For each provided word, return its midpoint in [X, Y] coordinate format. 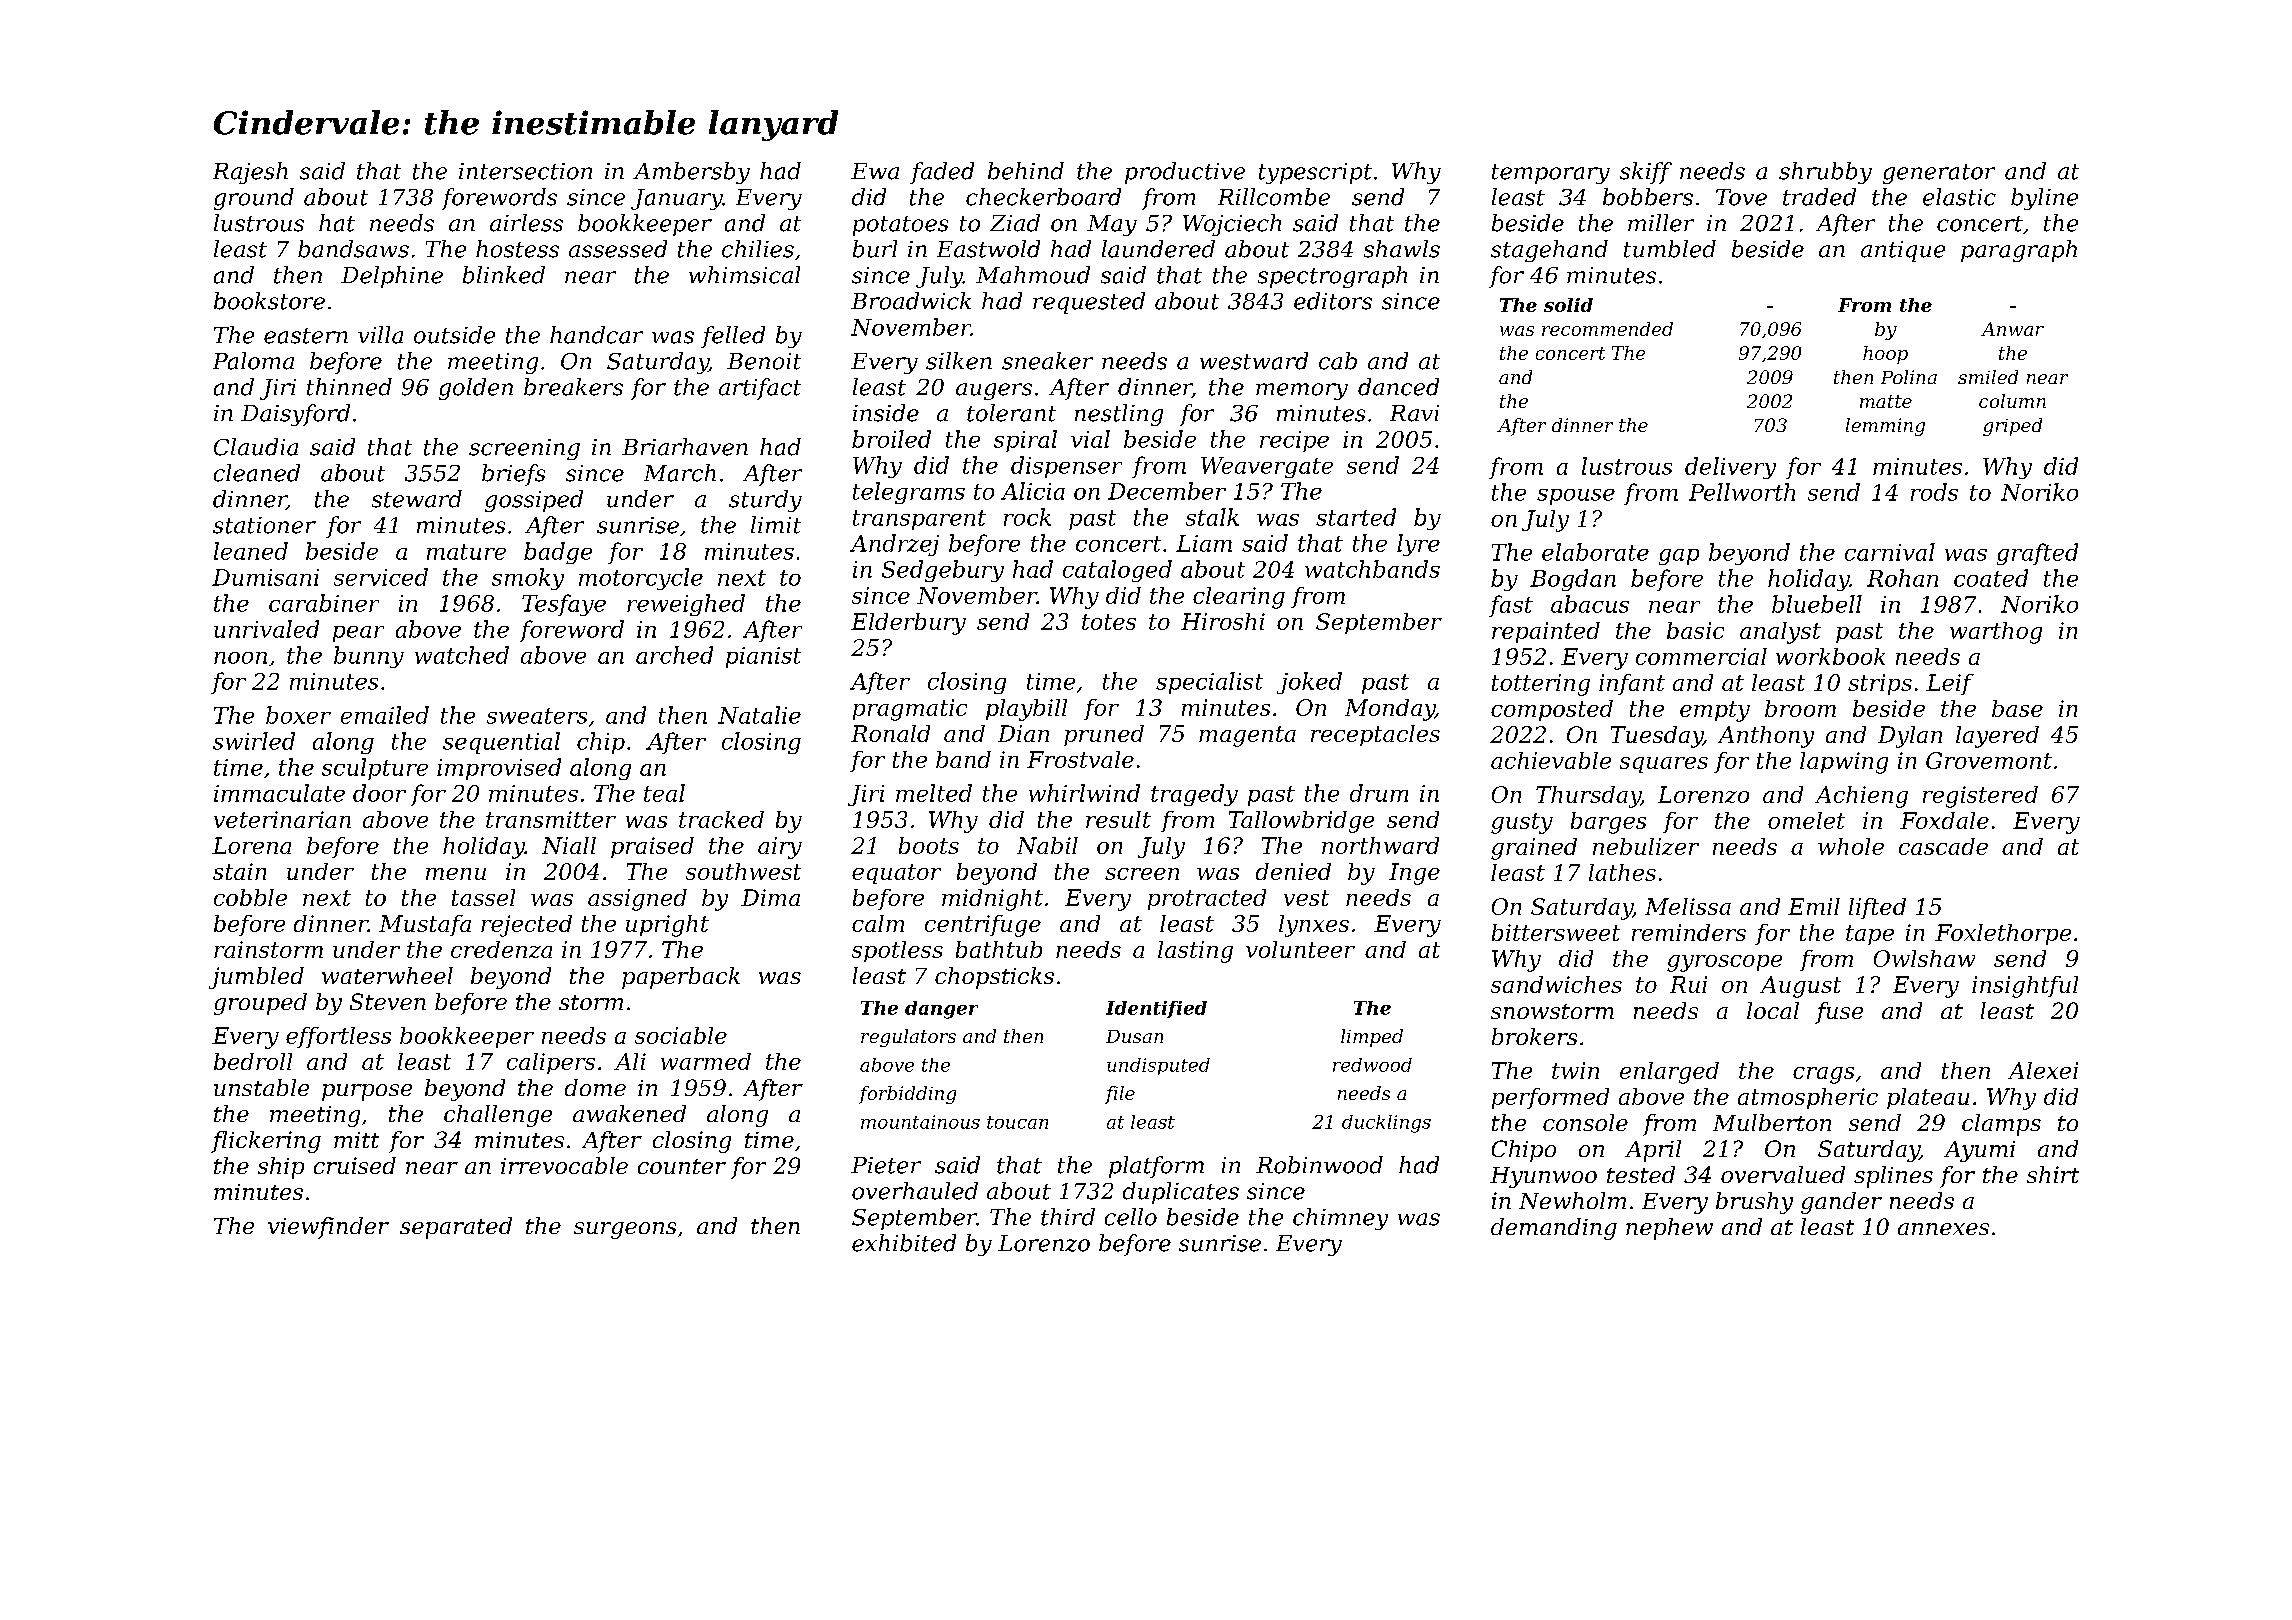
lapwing [1844, 763]
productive [1185, 173]
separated [456, 1228]
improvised [499, 769]
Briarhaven [685, 447]
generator [1939, 174]
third [1068, 1217]
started [1356, 517]
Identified [1156, 1009]
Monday [1390, 710]
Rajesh [250, 173]
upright [667, 926]
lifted [1877, 908]
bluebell [1817, 604]
